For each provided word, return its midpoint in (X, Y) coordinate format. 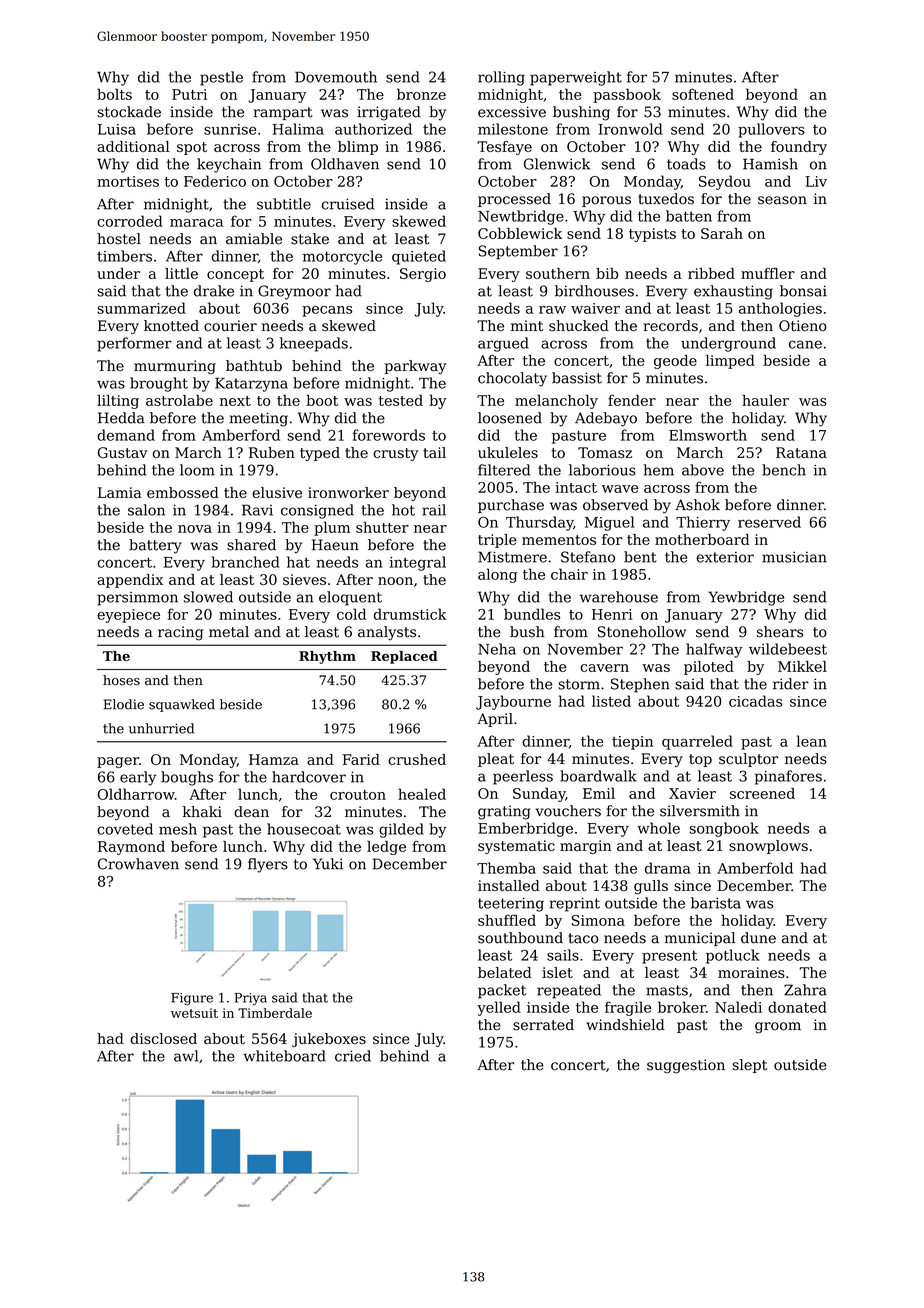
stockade (129, 112)
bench (784, 470)
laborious (602, 470)
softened (703, 94)
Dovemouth (336, 77)
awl (186, 1056)
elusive (277, 492)
